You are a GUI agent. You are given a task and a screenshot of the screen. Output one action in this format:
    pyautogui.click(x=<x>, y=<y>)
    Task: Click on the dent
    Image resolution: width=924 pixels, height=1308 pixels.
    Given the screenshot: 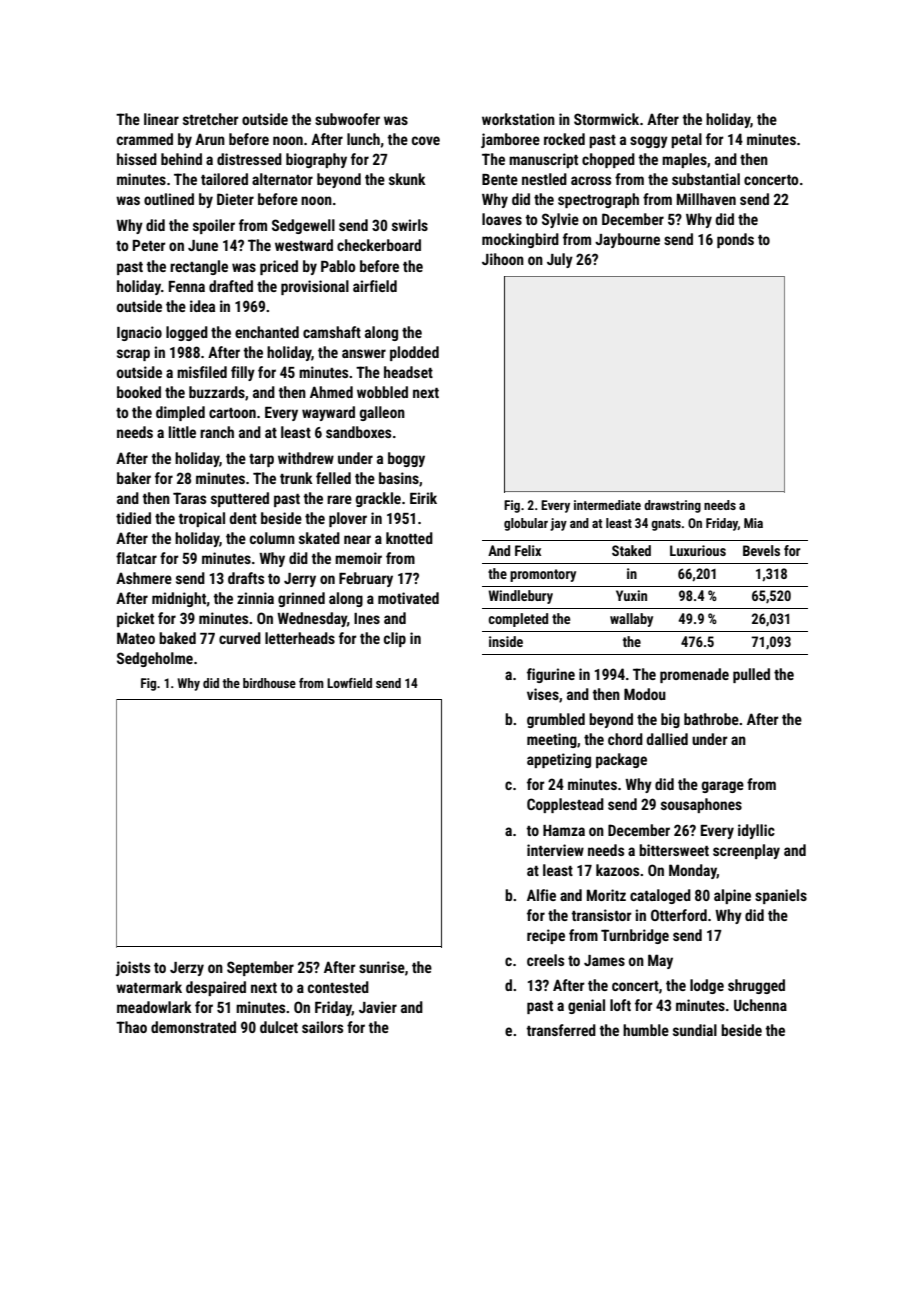 What is the action you would take?
    pyautogui.click(x=243, y=518)
